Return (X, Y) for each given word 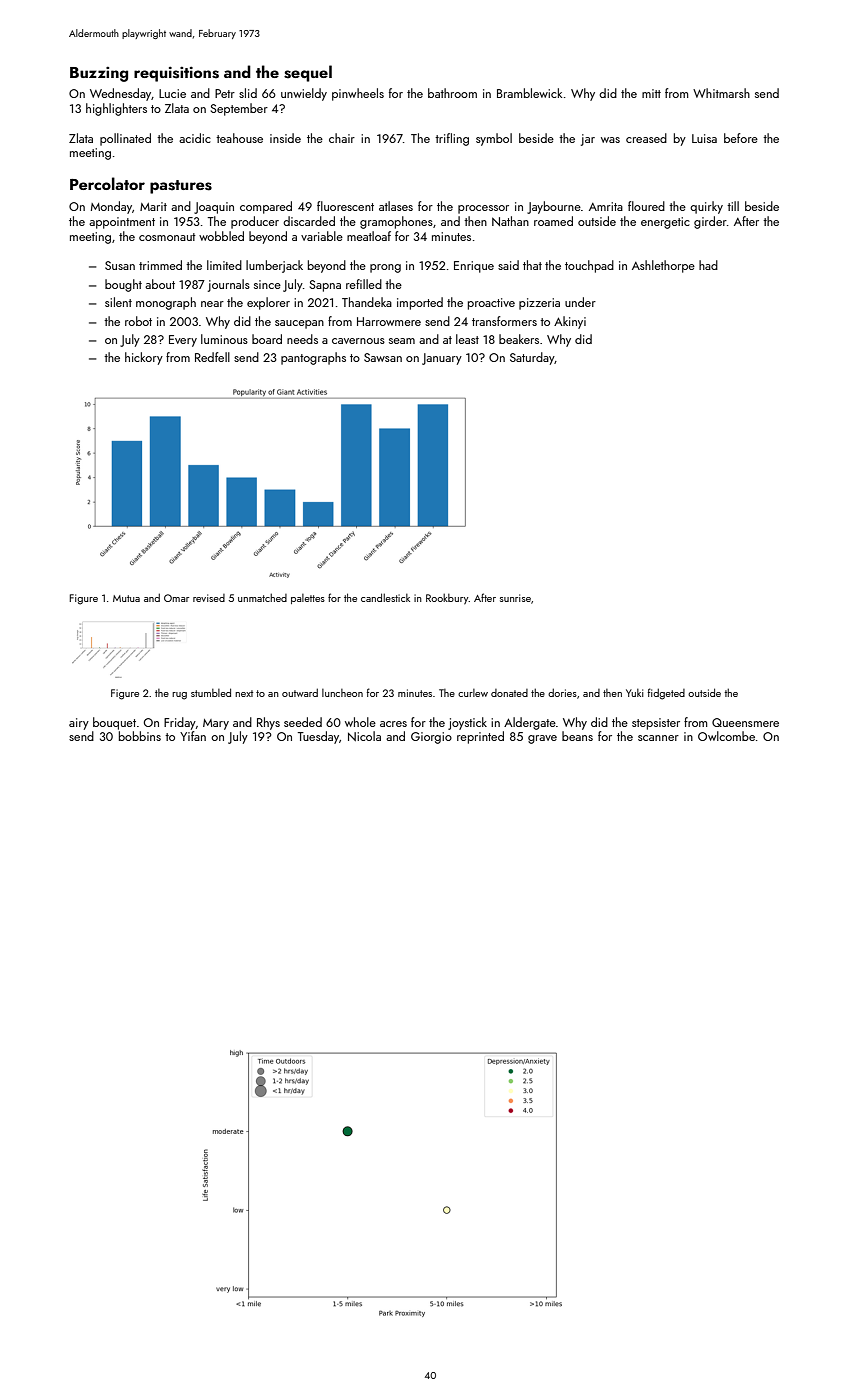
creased (646, 138)
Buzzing (99, 74)
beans (577, 736)
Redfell (212, 357)
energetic (665, 223)
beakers (519, 339)
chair (342, 138)
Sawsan (383, 357)
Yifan (193, 736)
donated (509, 693)
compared (266, 207)
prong (385, 268)
